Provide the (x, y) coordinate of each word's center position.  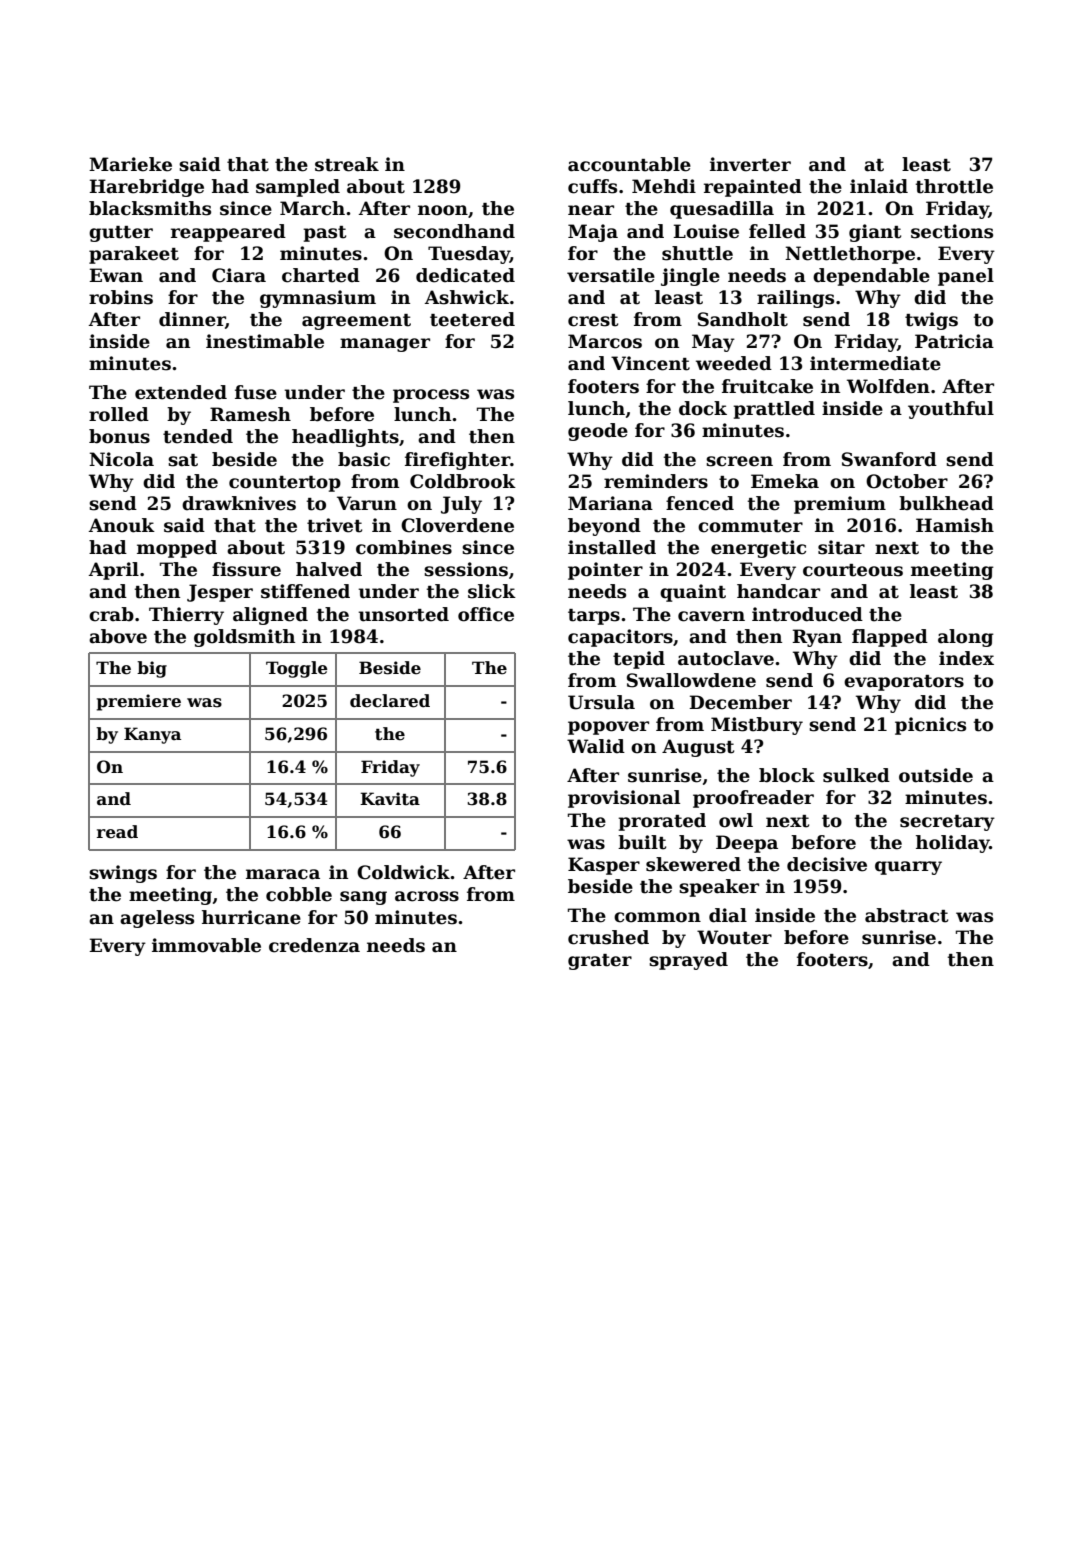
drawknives (239, 503)
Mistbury (757, 726)
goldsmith (244, 638)
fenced (700, 503)
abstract (906, 915)
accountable (629, 164)
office (486, 614)
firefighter (457, 461)
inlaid (879, 186)
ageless (157, 919)
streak (347, 164)
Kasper (604, 866)
